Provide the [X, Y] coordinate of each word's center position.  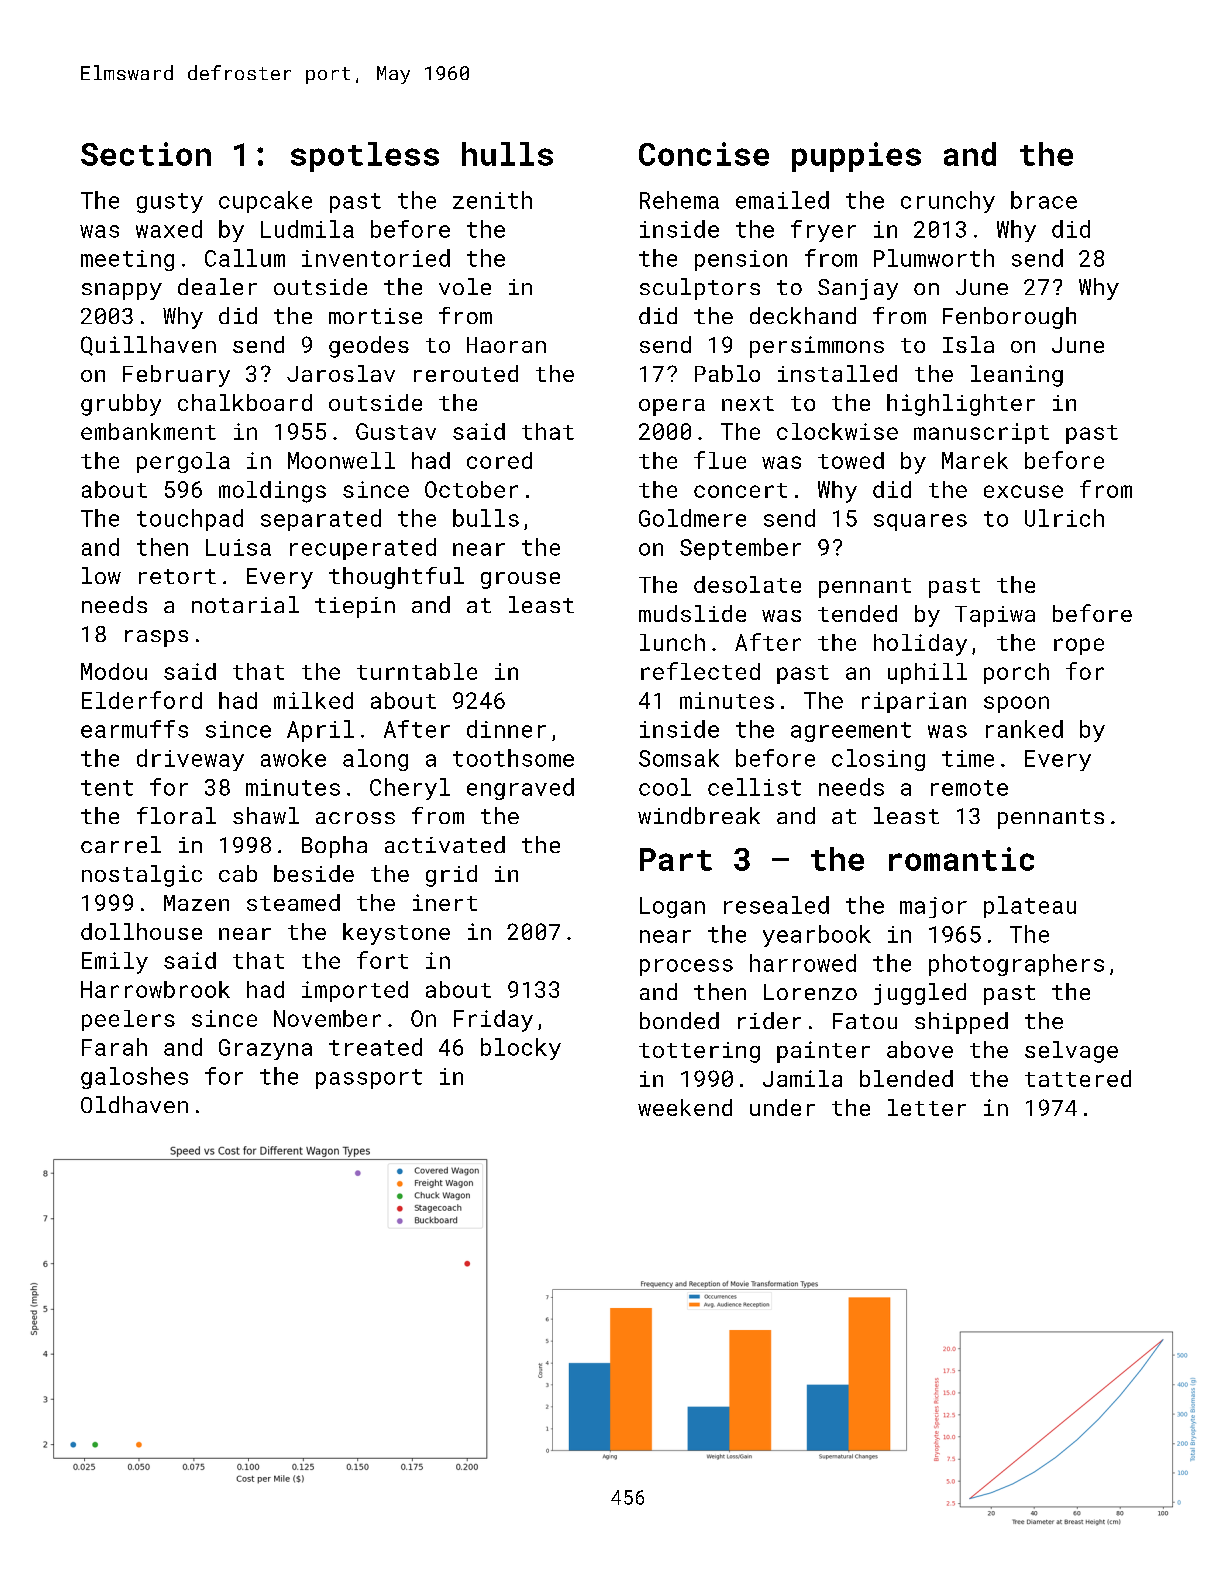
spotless [365, 157]
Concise [704, 154]
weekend [685, 1107]
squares [920, 522]
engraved [520, 789]
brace [1044, 200]
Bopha [334, 847]
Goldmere [692, 518]
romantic [961, 859]
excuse [1023, 491]
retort [177, 576]
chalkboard [245, 402]
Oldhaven [134, 1104]
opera [672, 407]
